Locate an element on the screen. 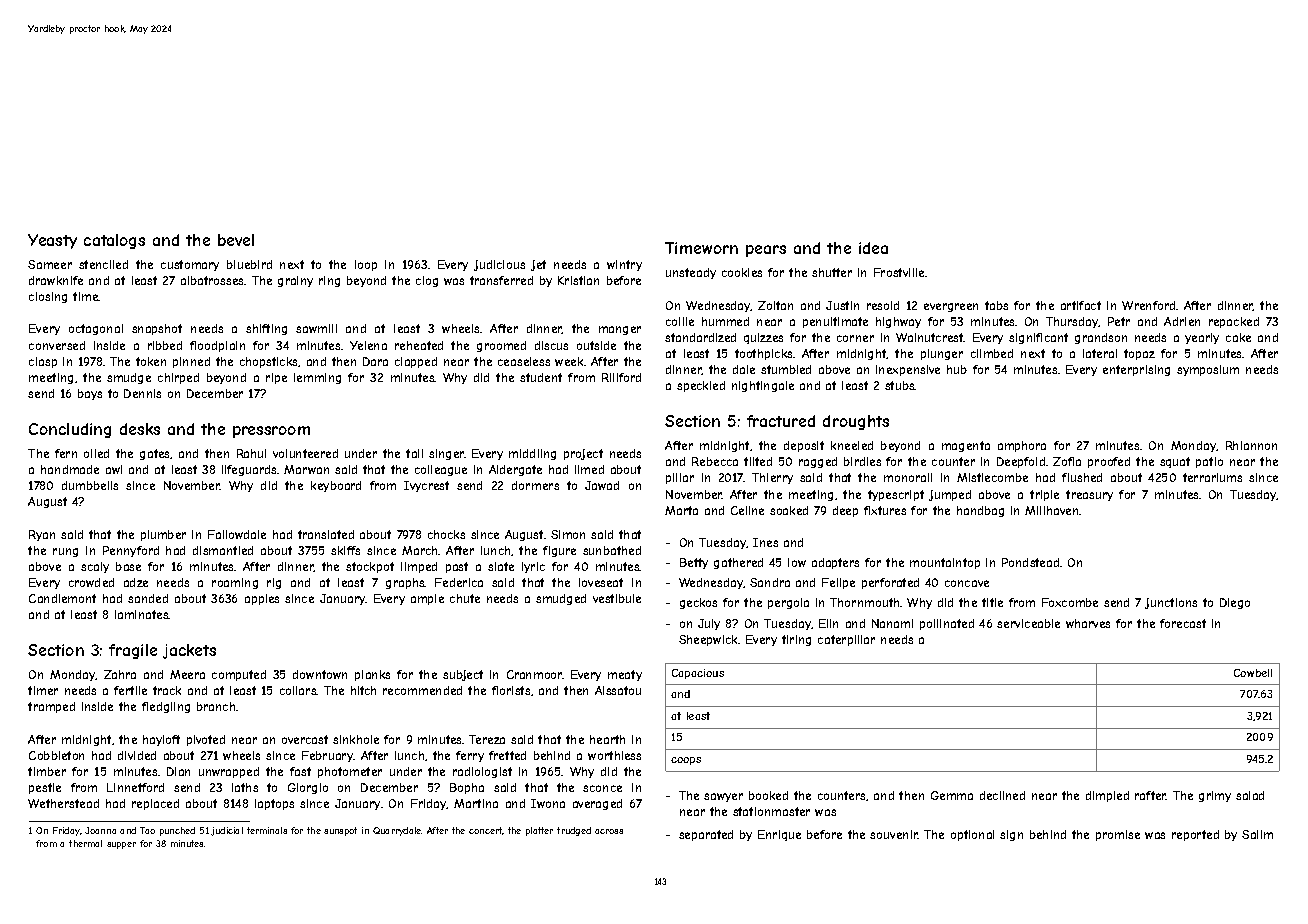 This screenshot has width=1308, height=924. Zoltan is located at coordinates (775, 305).
